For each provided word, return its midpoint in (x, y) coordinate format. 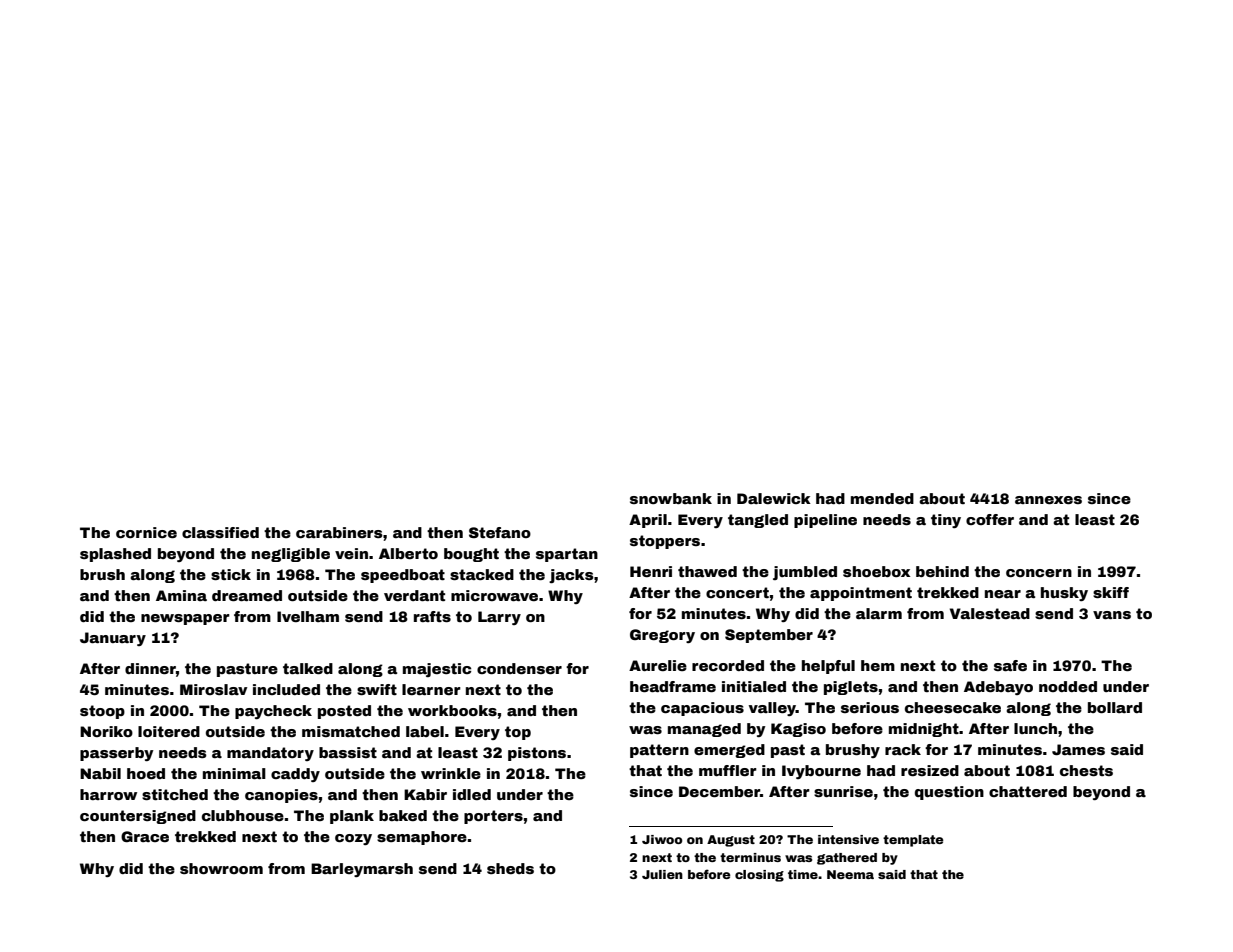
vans (1112, 615)
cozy (353, 839)
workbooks (452, 710)
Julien (662, 874)
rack (903, 749)
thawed (707, 571)
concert (737, 592)
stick (231, 574)
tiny (946, 521)
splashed (115, 555)
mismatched (351, 731)
